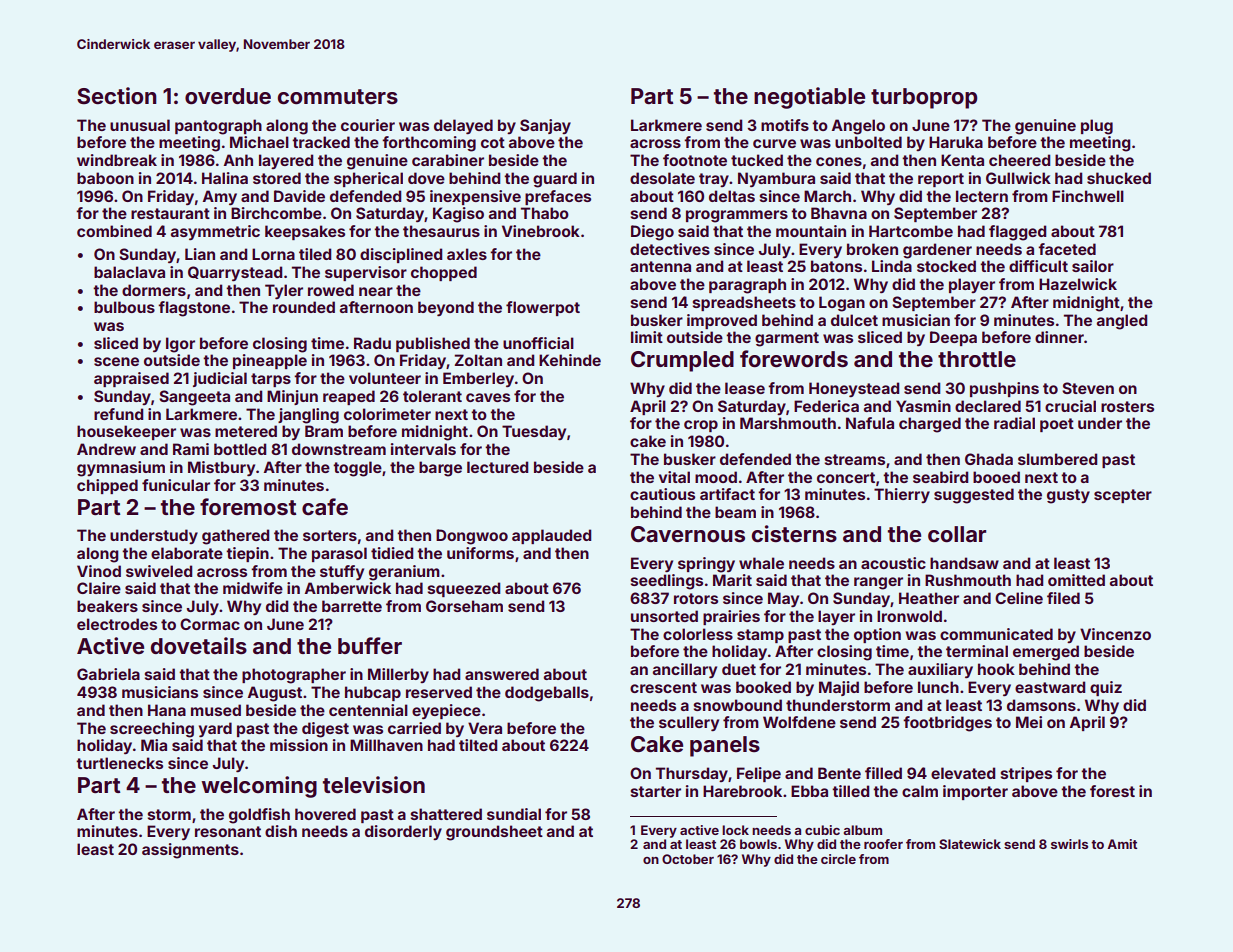  I want to click on poet, so click(1057, 425).
